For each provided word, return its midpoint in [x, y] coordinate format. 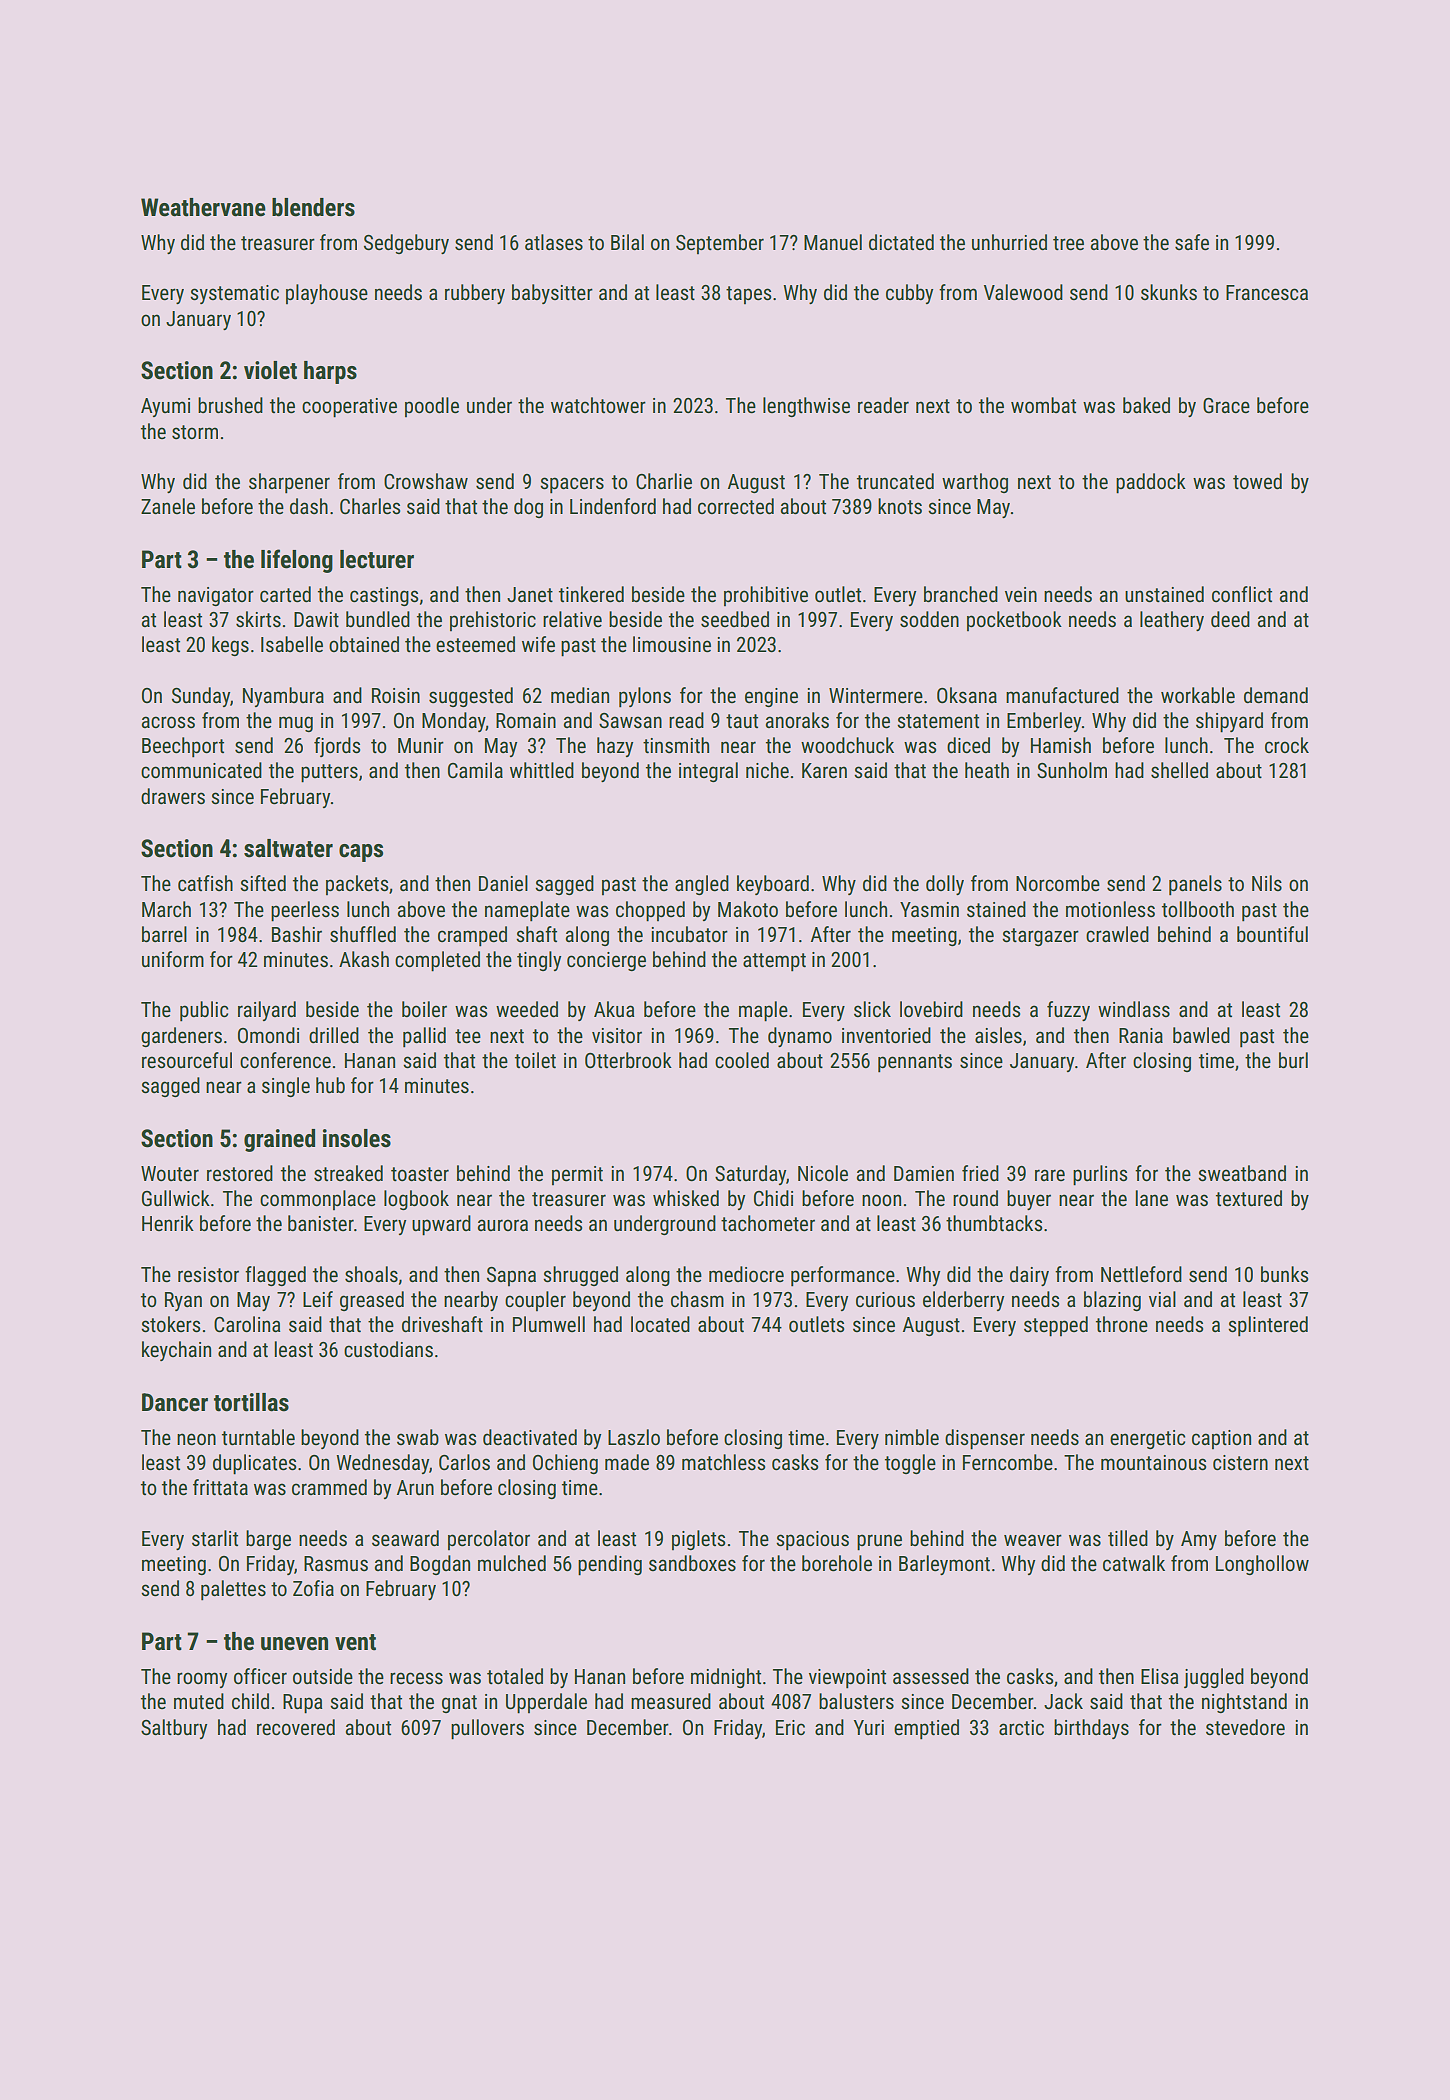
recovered [296, 1727]
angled [702, 885]
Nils [1267, 883]
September [720, 244]
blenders [313, 207]
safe [1192, 242]
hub [330, 1085]
